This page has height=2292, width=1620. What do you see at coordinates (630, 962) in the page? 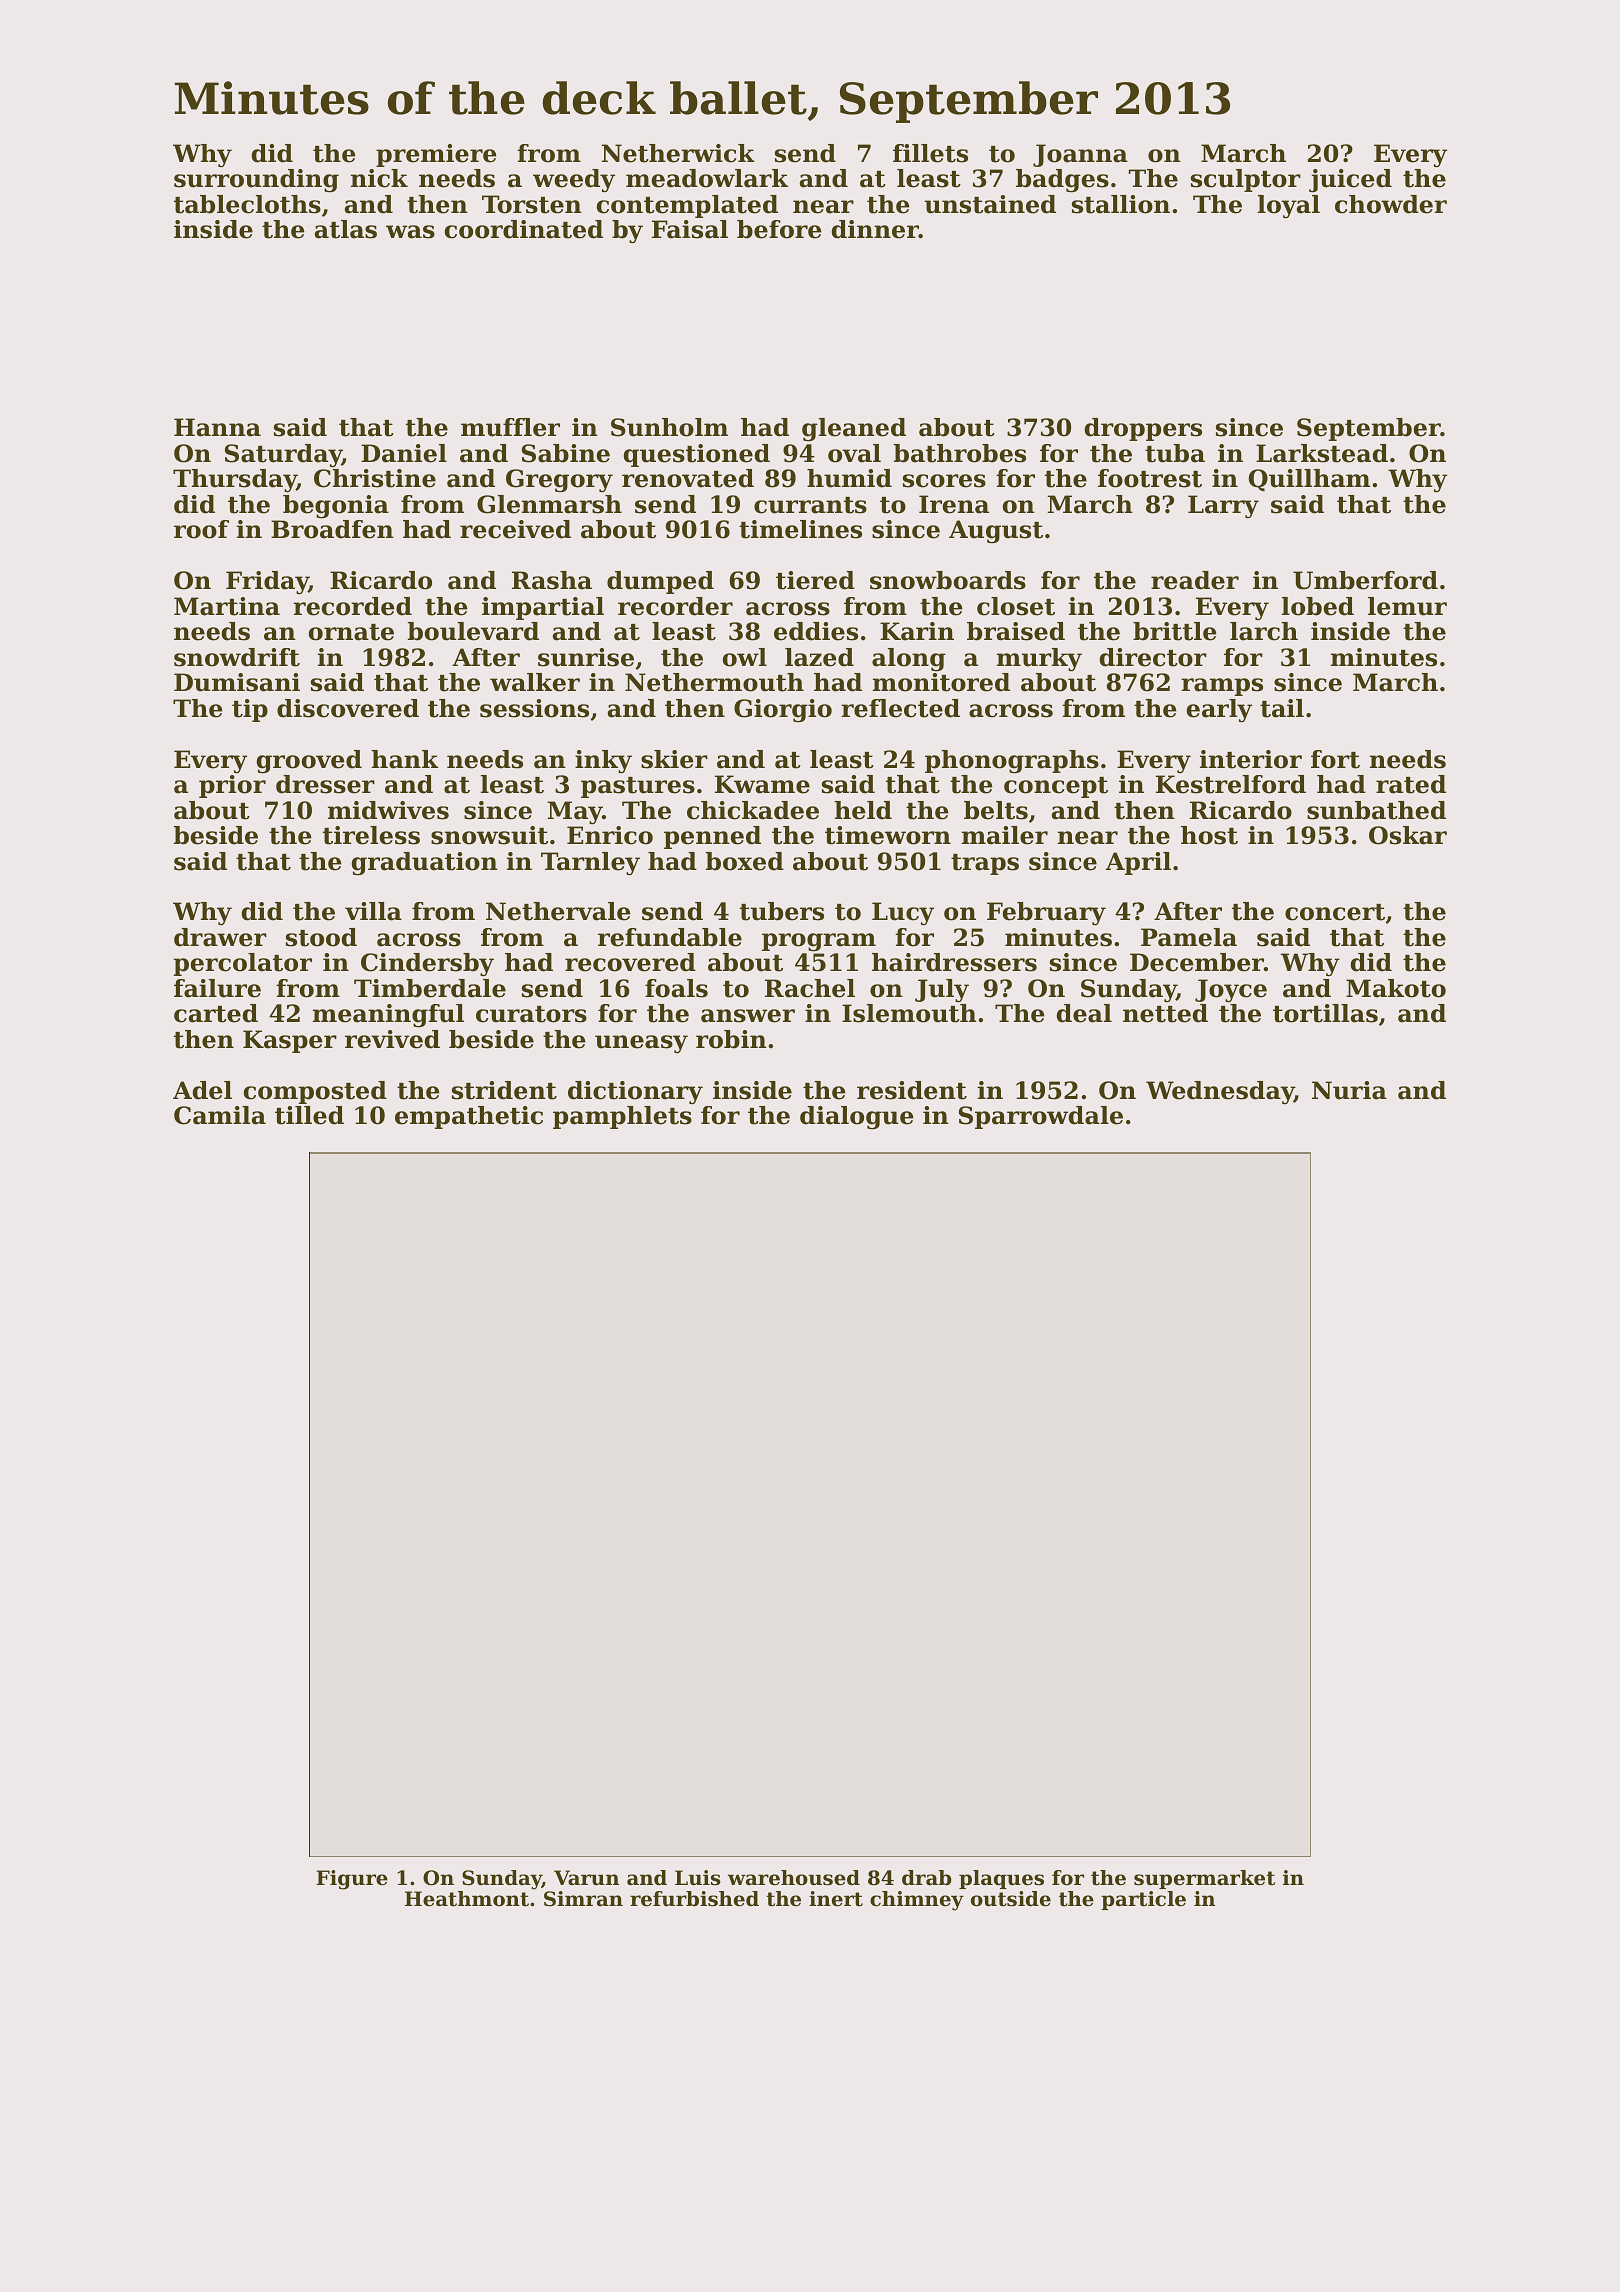
I see `recovered` at bounding box center [630, 962].
